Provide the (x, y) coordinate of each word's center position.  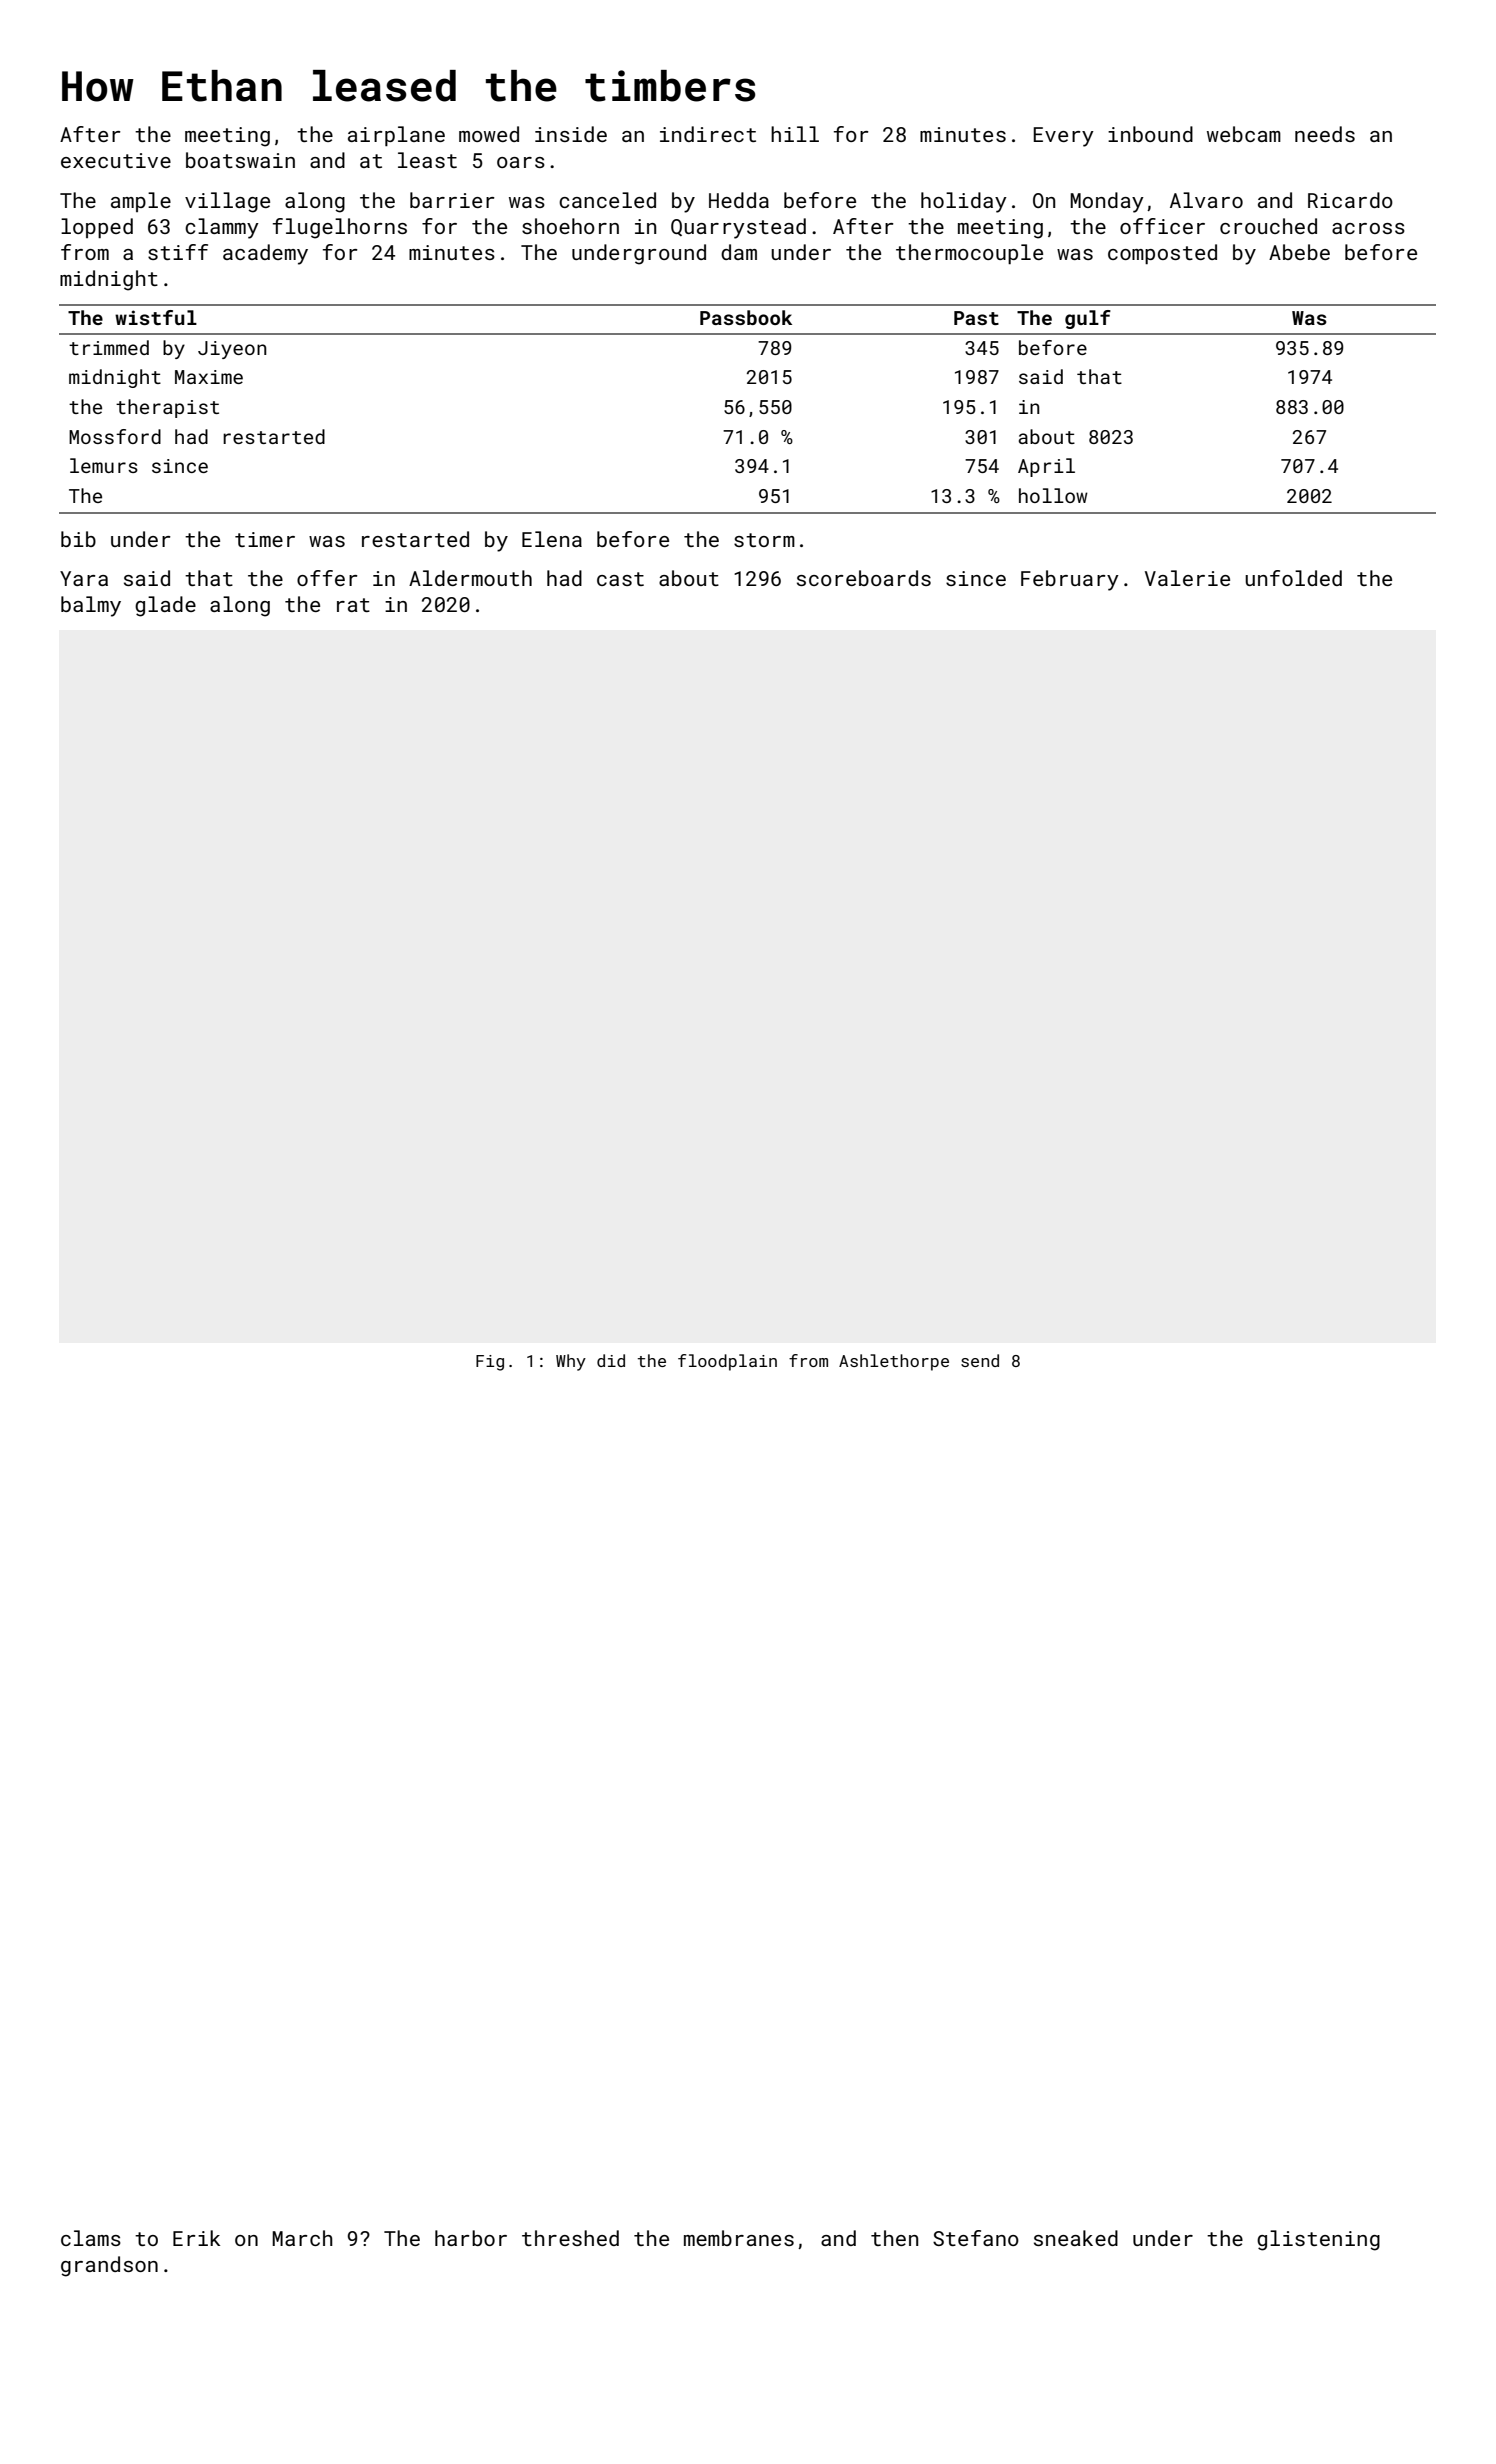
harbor (471, 2238)
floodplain (727, 1362)
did (611, 1360)
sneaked (1076, 2238)
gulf (1088, 319)
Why (571, 1362)
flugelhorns (340, 228)
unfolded (1293, 578)
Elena (552, 539)
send (980, 1360)
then (894, 2238)
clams (91, 2238)
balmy (91, 606)
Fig (490, 1363)
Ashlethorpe (894, 1362)
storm (764, 540)
